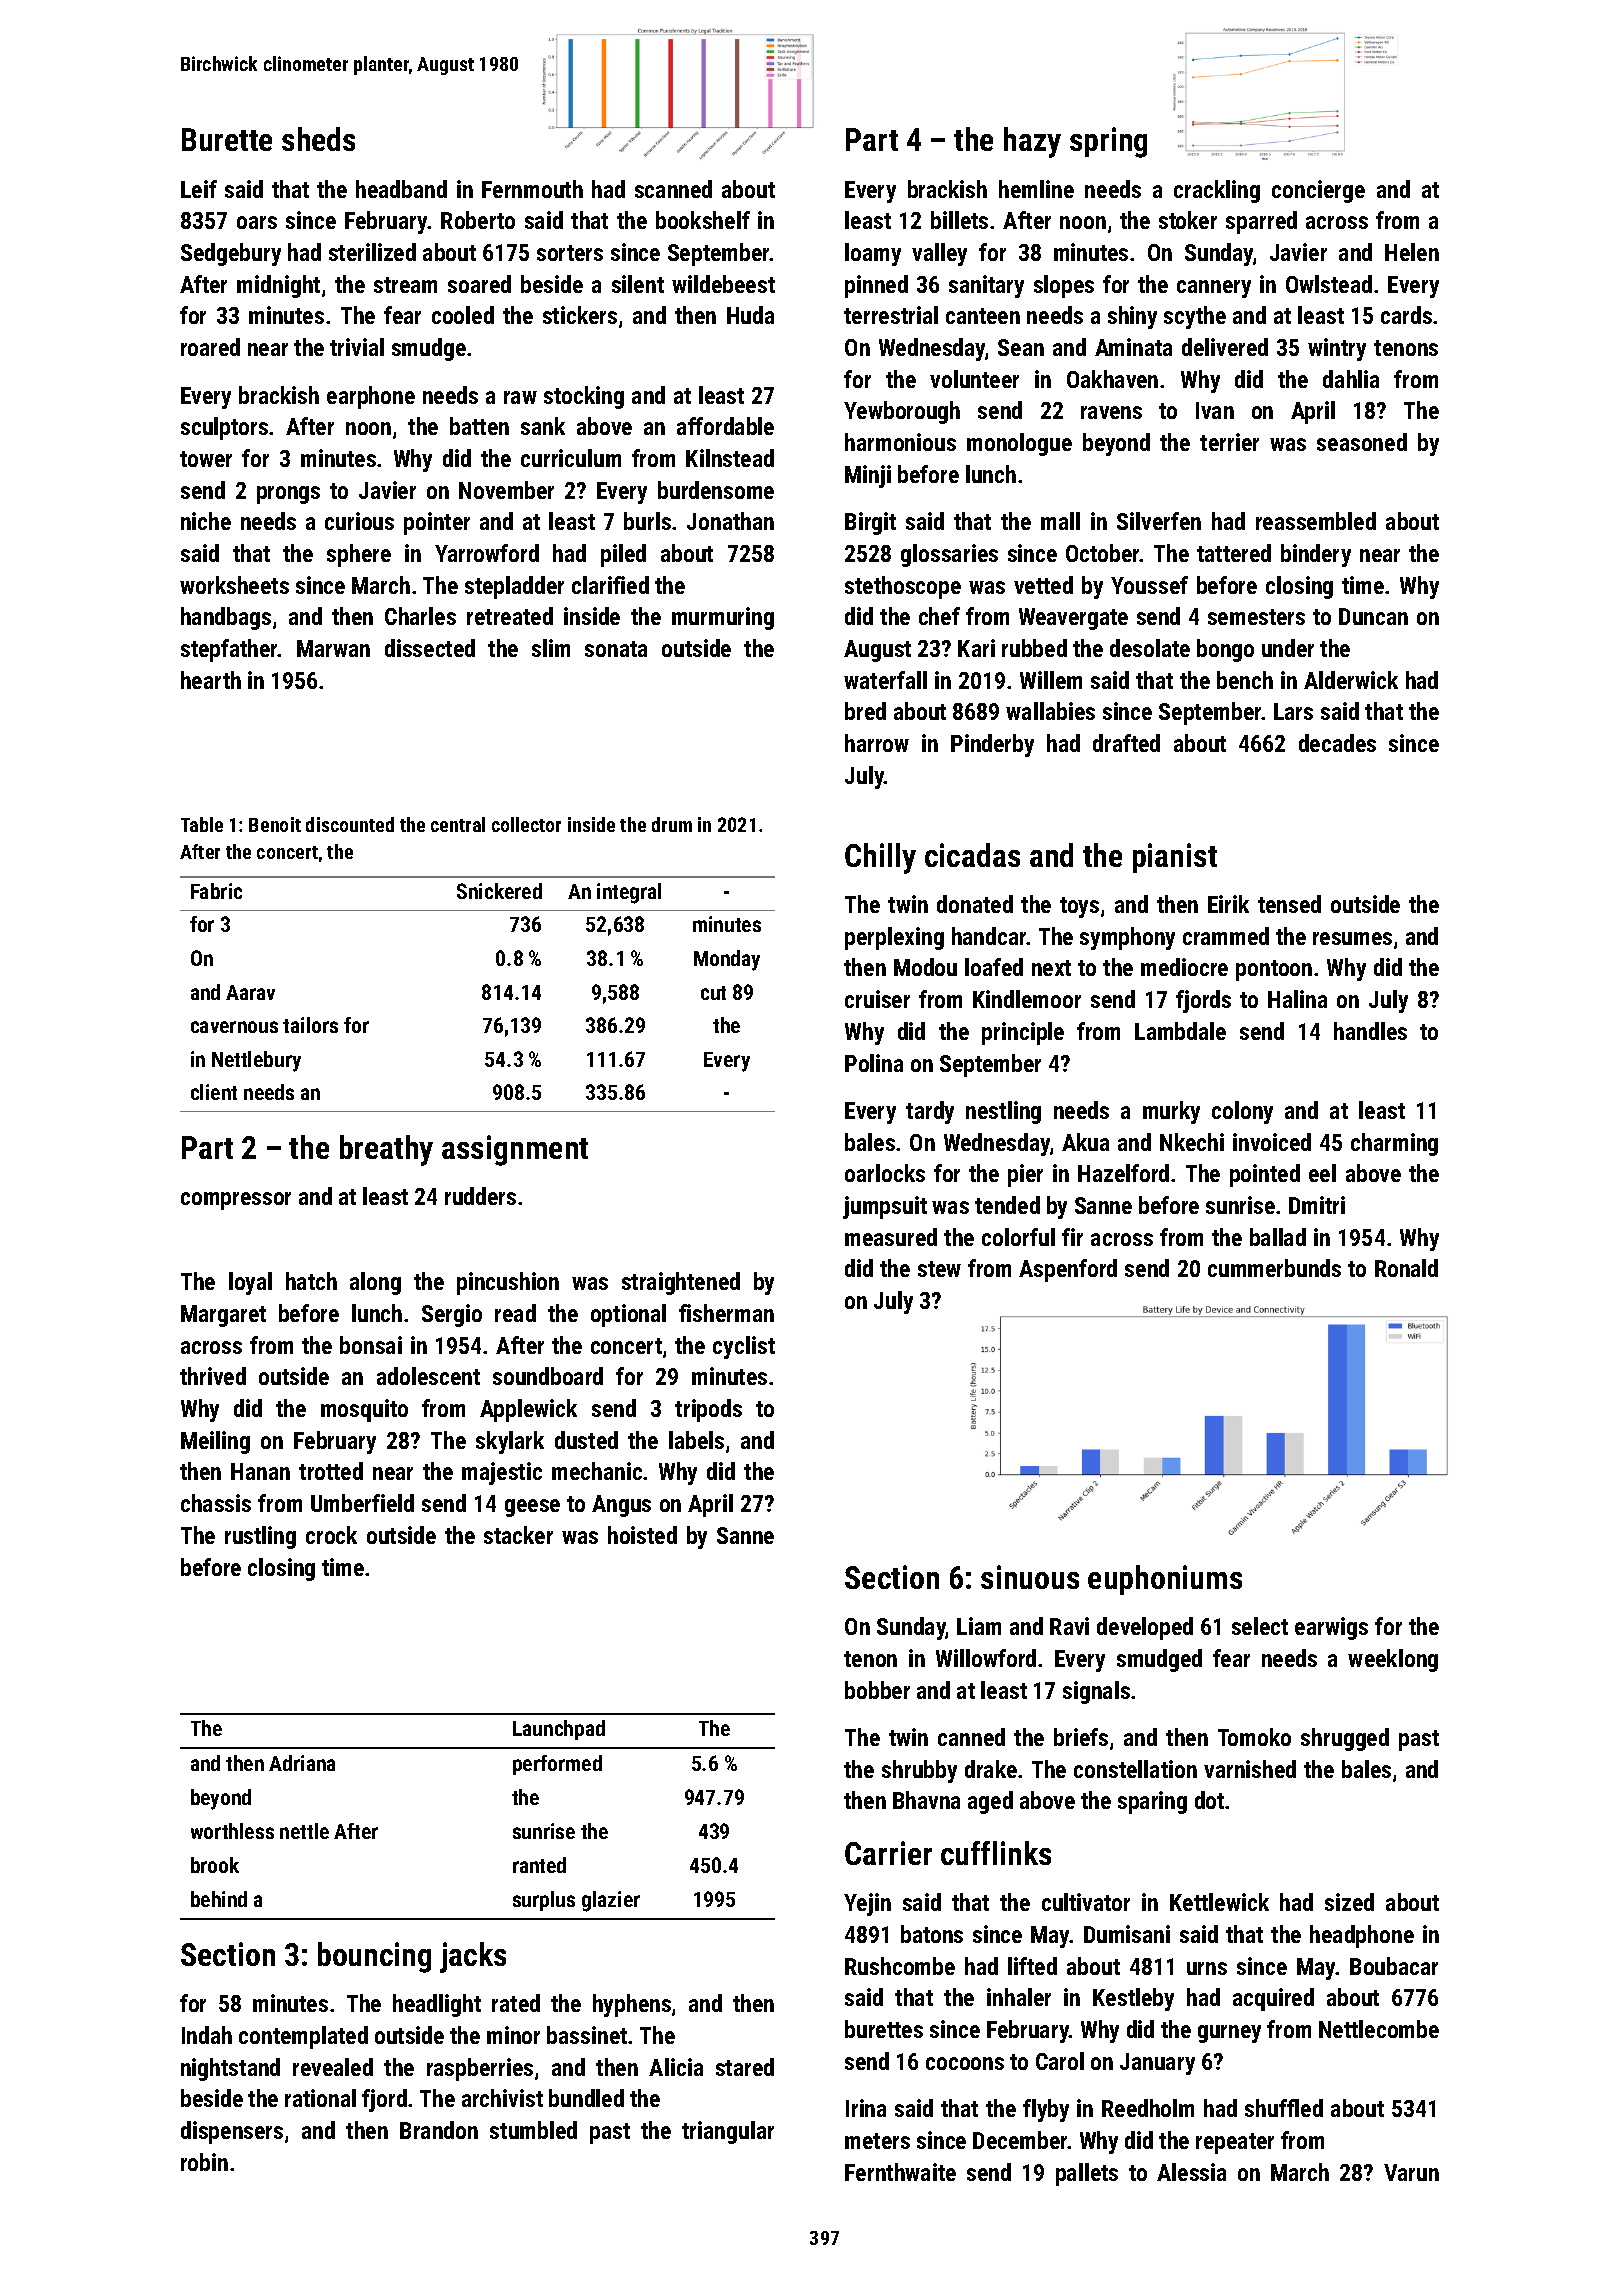  Describe the element at coordinates (333, 648) in the screenshot. I see `Marwan` at that location.
